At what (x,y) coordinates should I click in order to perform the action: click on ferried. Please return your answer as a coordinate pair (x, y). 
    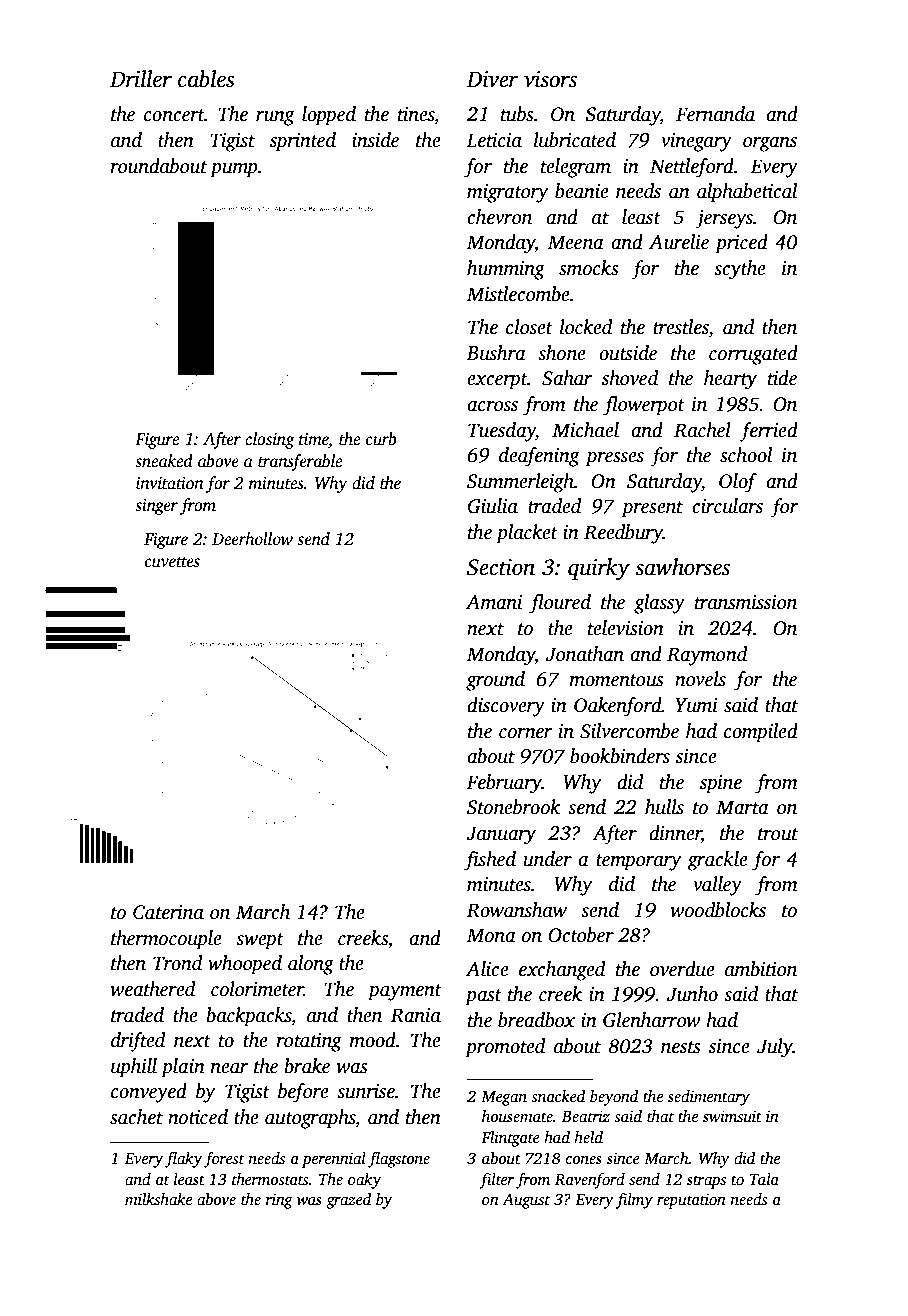
    Looking at the image, I should click on (769, 432).
